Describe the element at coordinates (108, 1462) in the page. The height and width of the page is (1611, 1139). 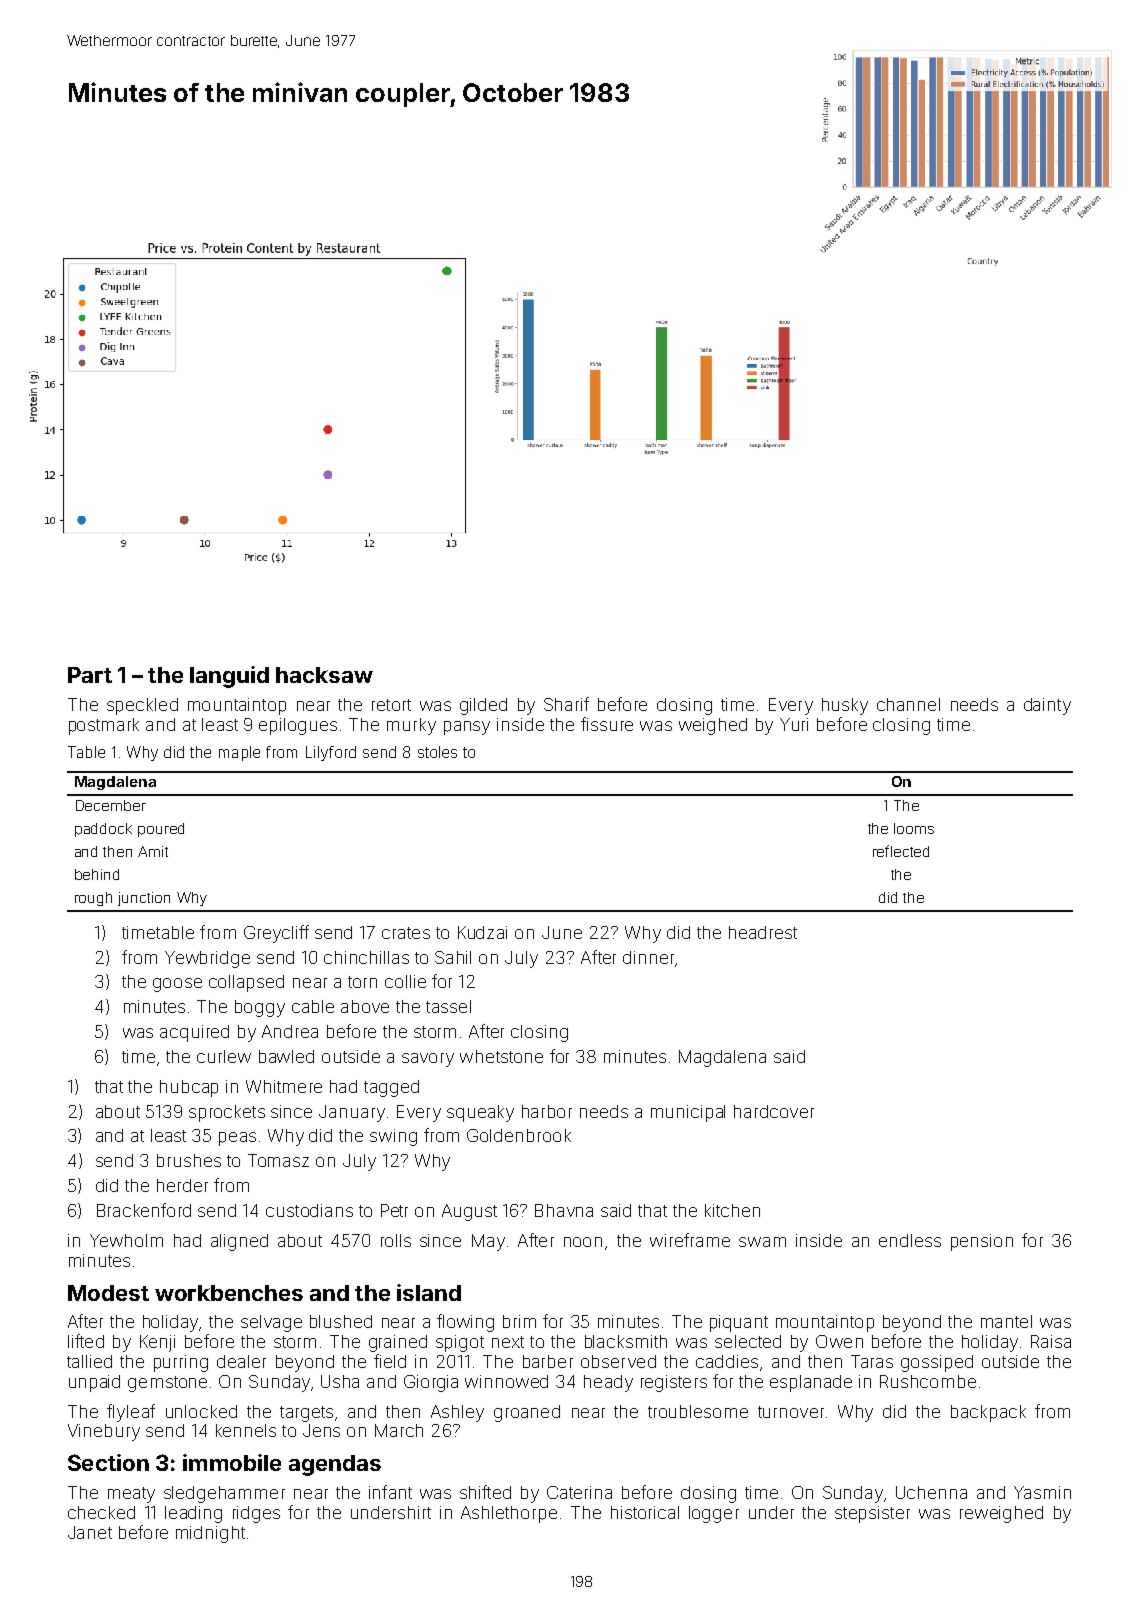
I see `Section` at that location.
